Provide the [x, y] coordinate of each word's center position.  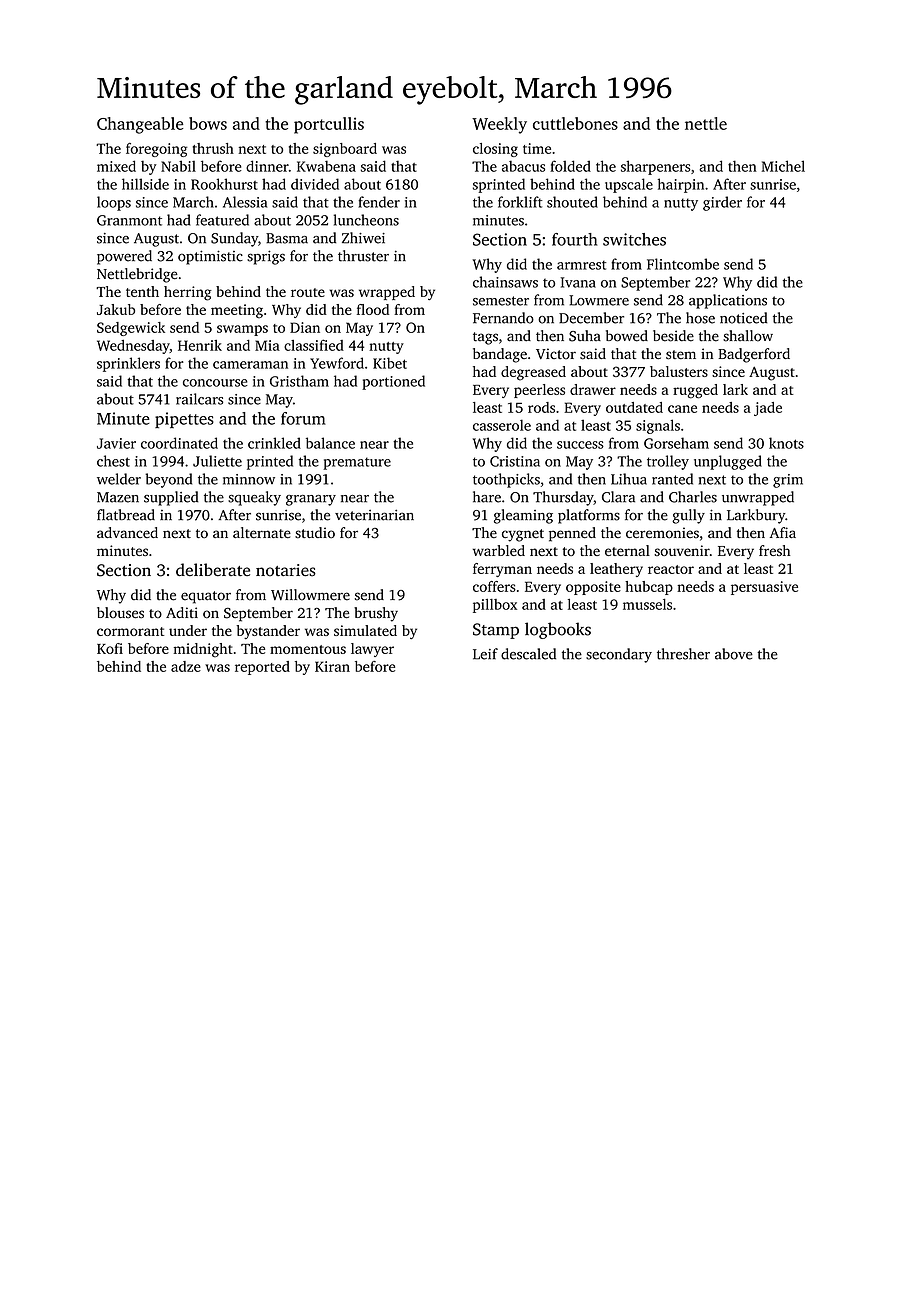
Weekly [499, 125]
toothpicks [506, 480]
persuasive [764, 588]
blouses [120, 613]
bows [208, 123]
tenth [142, 291]
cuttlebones [575, 123]
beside [673, 336]
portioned [393, 382]
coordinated [179, 443]
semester [501, 301]
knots [786, 443]
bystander [268, 632]
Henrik [200, 345]
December [591, 318]
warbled [499, 550]
